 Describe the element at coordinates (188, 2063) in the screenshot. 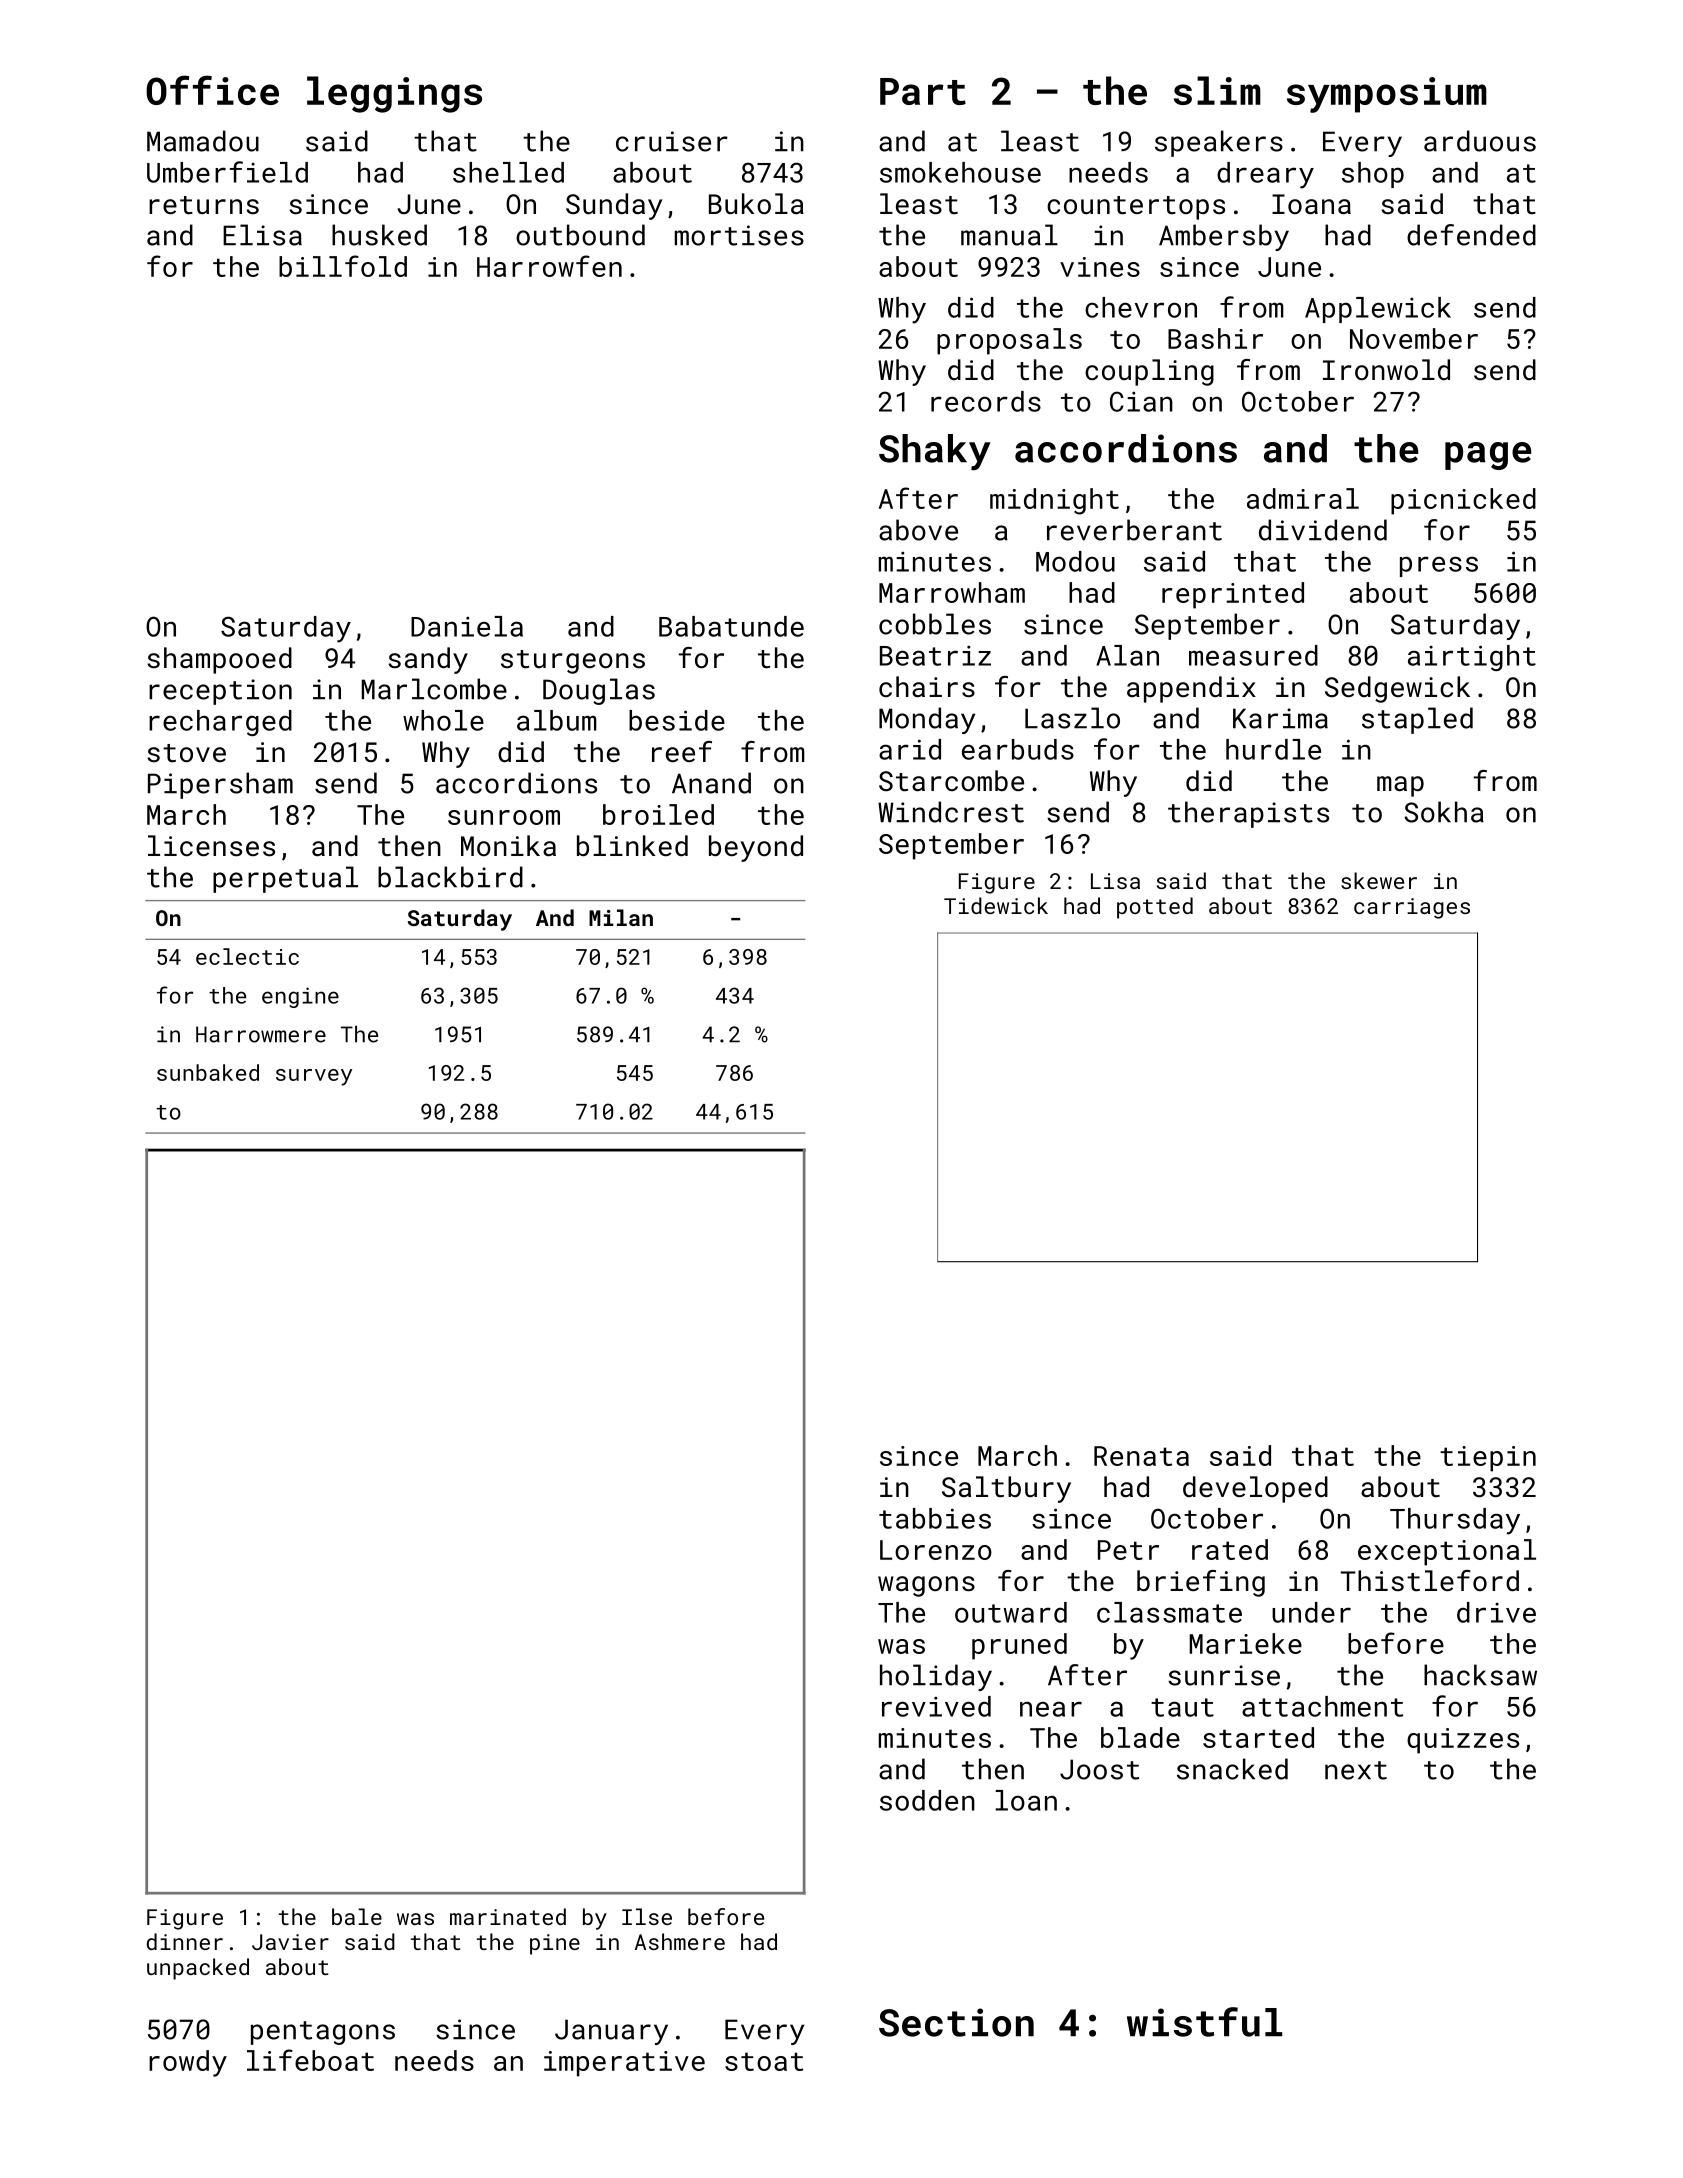

I see `rowdy` at that location.
